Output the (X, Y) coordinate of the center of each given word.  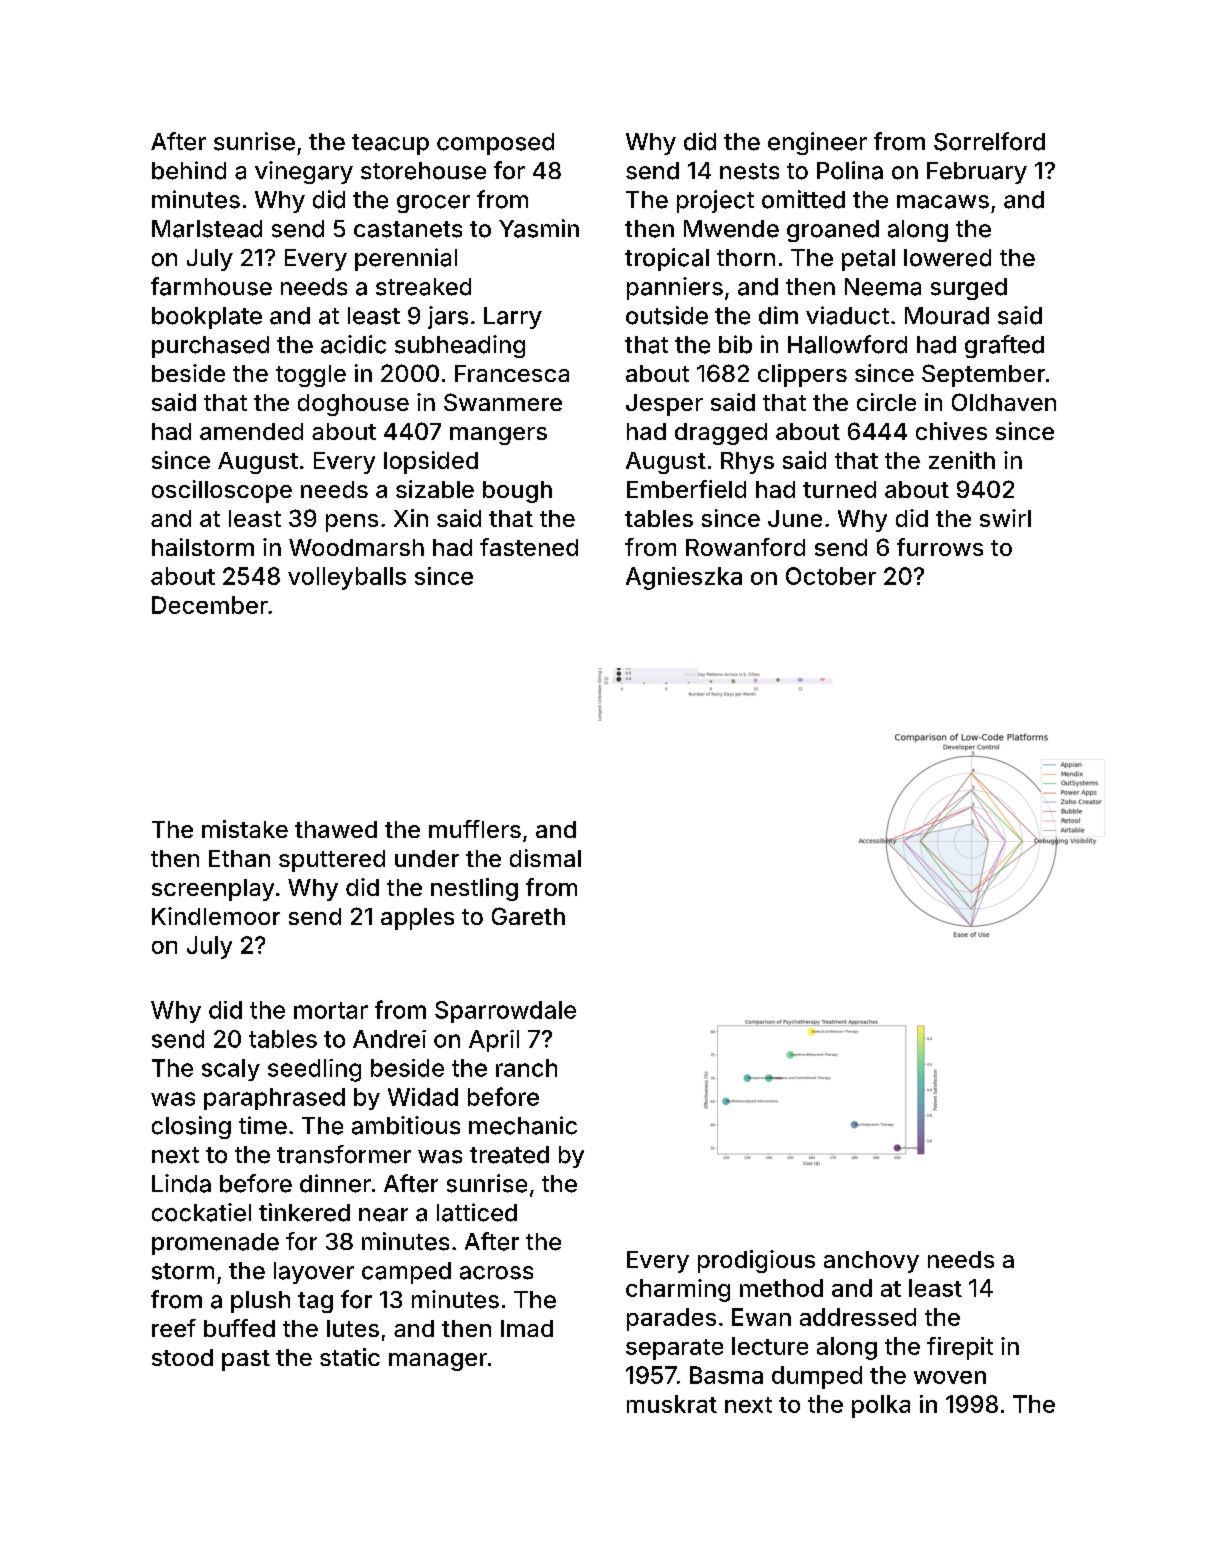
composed (495, 144)
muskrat (672, 1404)
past (246, 1360)
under (427, 858)
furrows (940, 547)
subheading (460, 346)
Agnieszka (684, 578)
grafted (1004, 346)
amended (251, 431)
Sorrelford (989, 141)
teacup (390, 144)
